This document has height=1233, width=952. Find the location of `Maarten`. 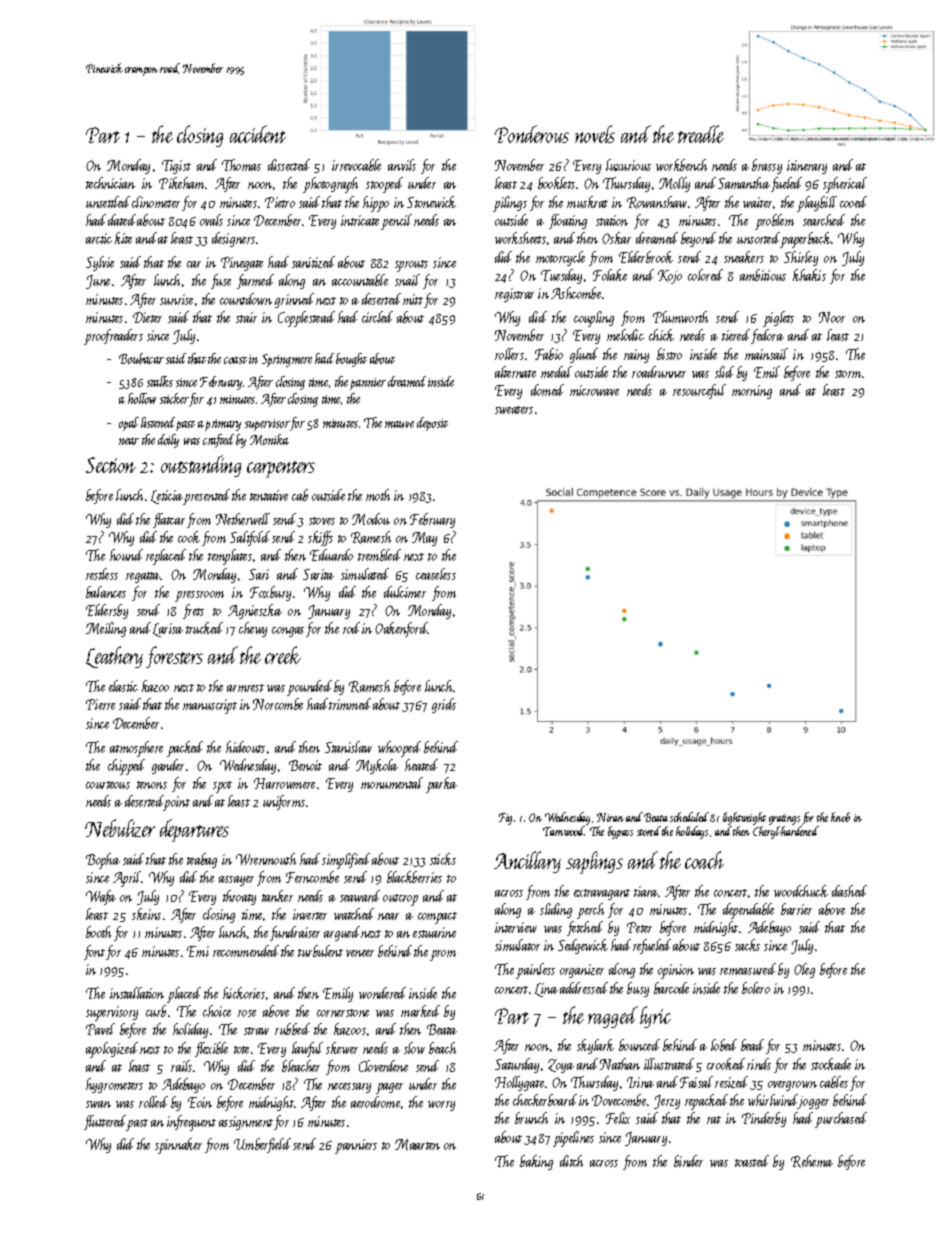

Maarten is located at coordinates (417, 1144).
